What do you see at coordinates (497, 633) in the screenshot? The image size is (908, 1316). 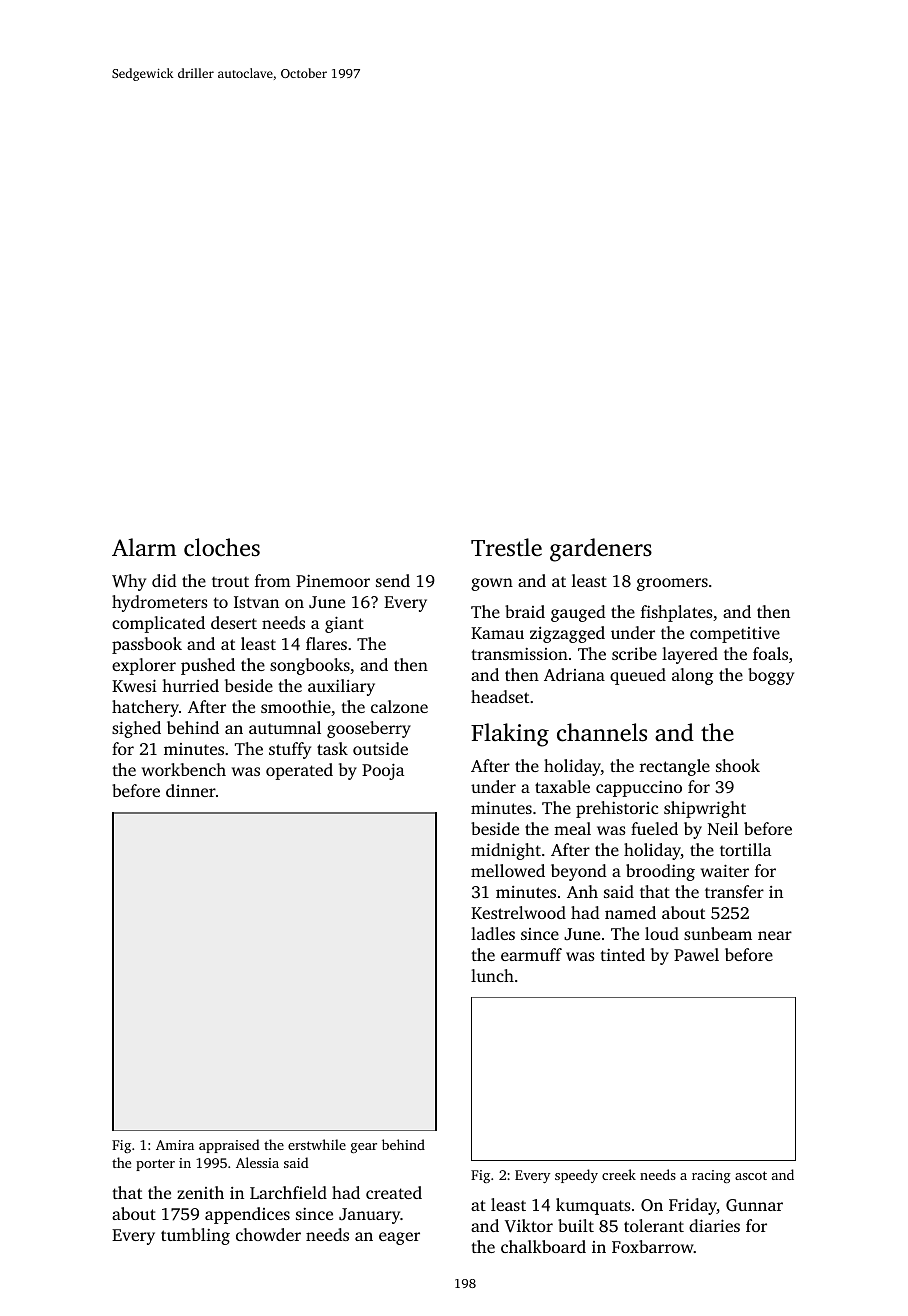 I see `Kamau` at bounding box center [497, 633].
